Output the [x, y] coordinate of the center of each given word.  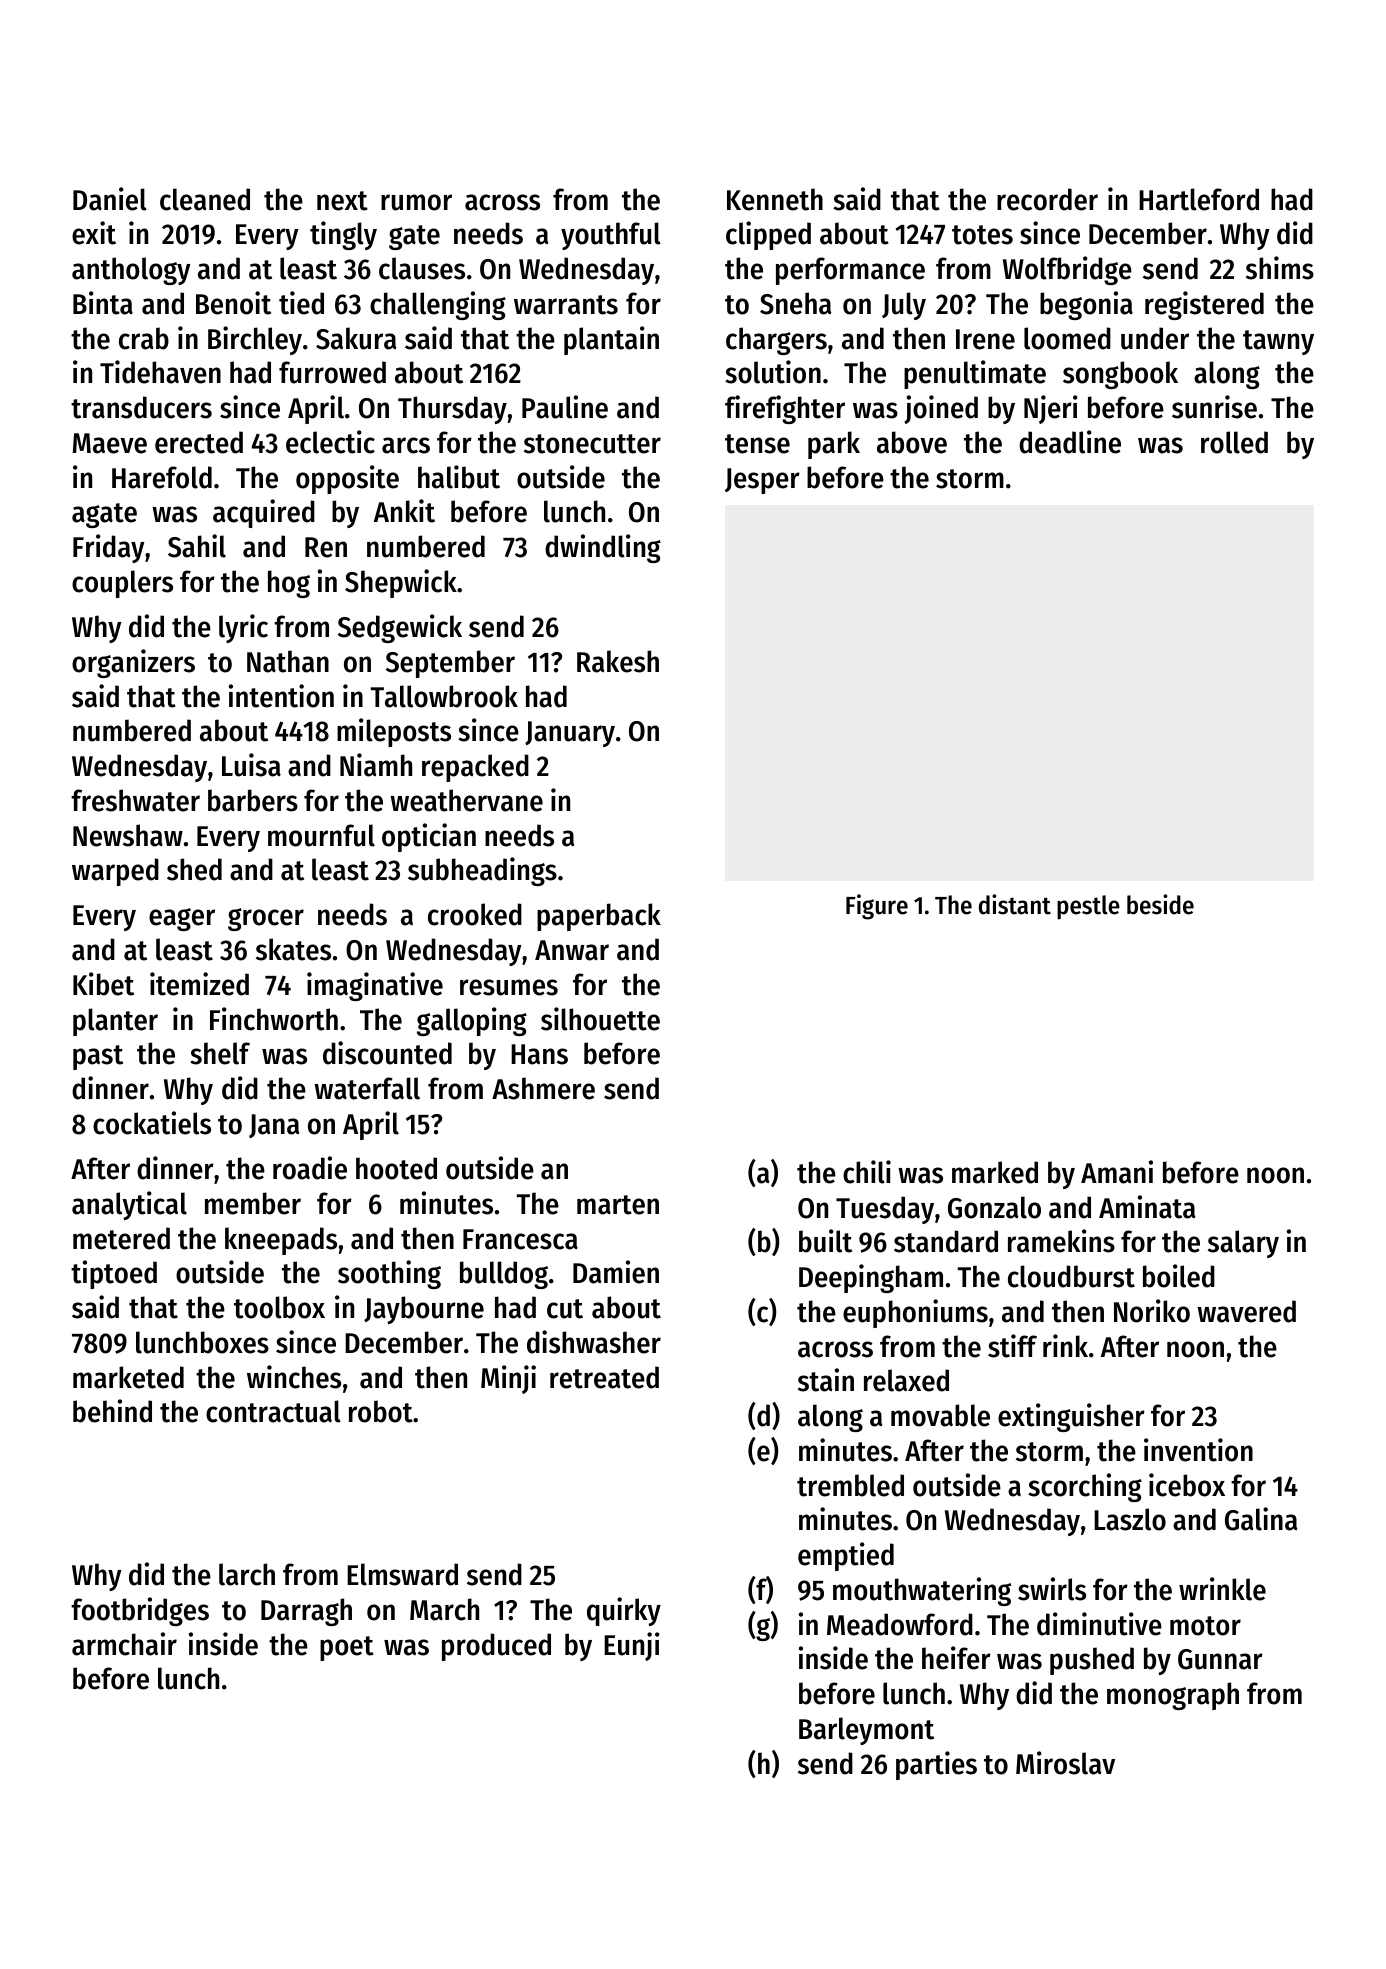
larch [247, 1574]
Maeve [110, 443]
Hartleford [1199, 199]
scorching [1085, 1487]
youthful [611, 236]
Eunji [632, 1646]
